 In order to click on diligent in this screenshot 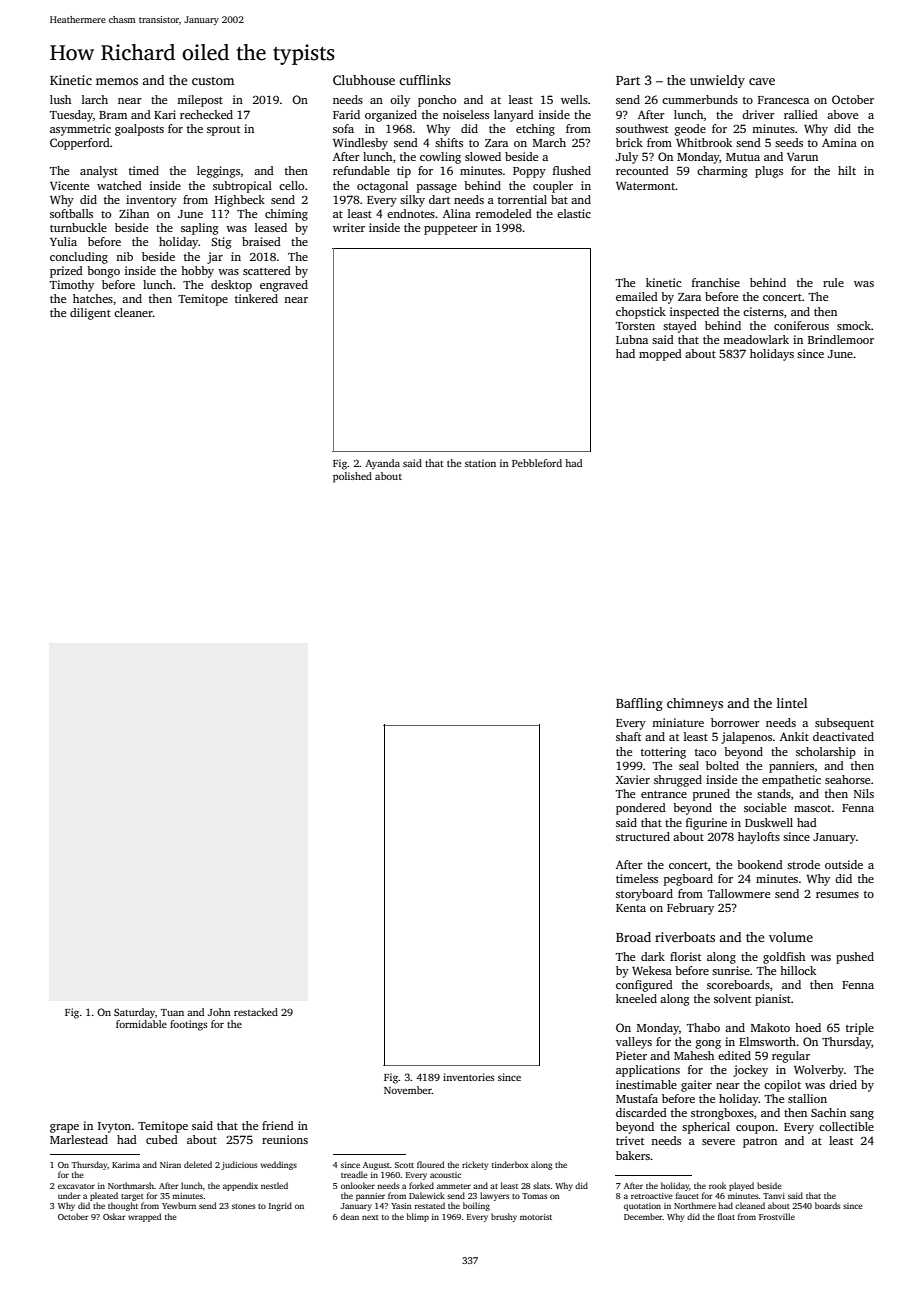, I will do `click(90, 314)`.
